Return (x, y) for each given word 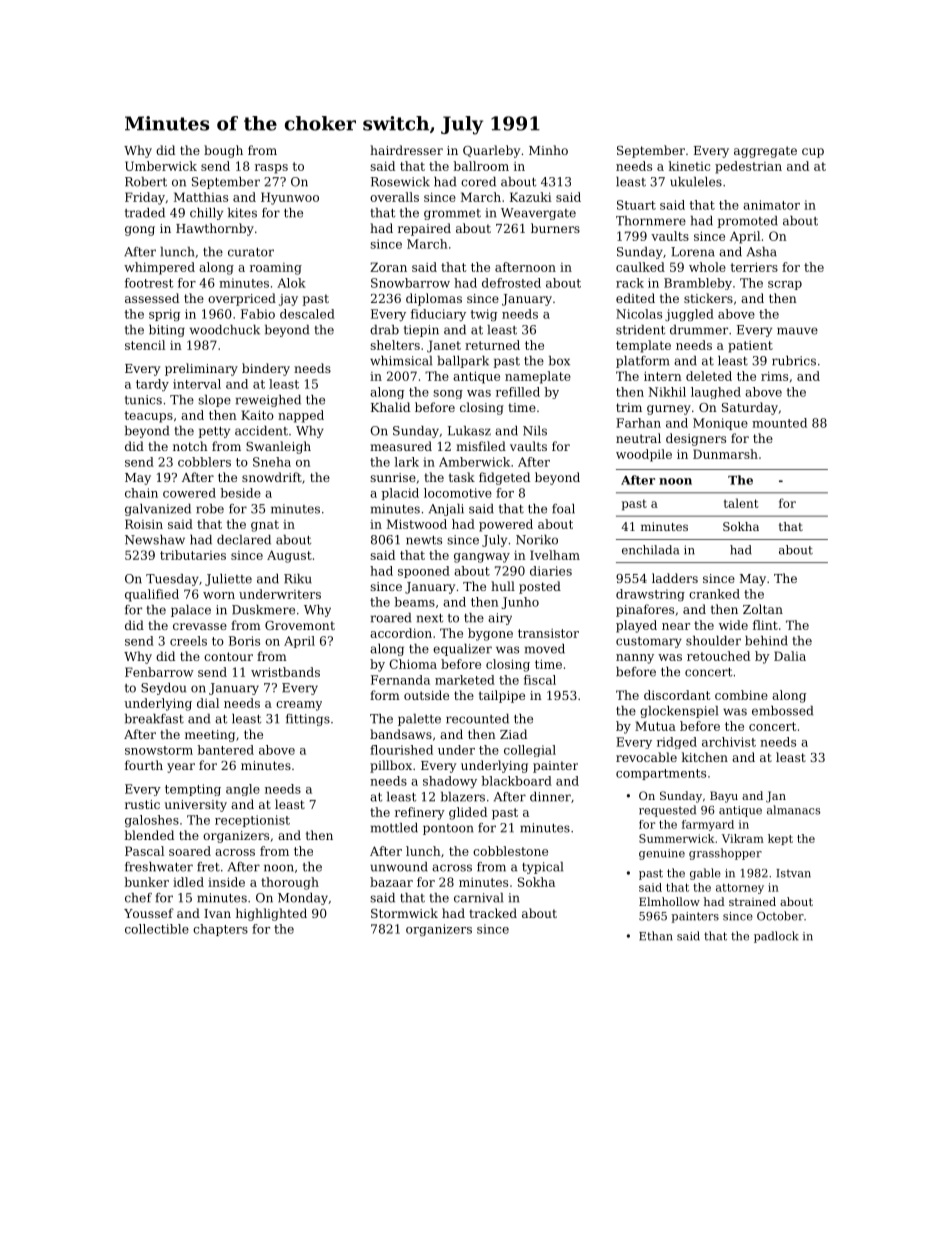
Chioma (413, 664)
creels (188, 641)
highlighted (271, 914)
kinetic (689, 166)
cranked (714, 594)
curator (251, 252)
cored (478, 182)
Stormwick (404, 913)
